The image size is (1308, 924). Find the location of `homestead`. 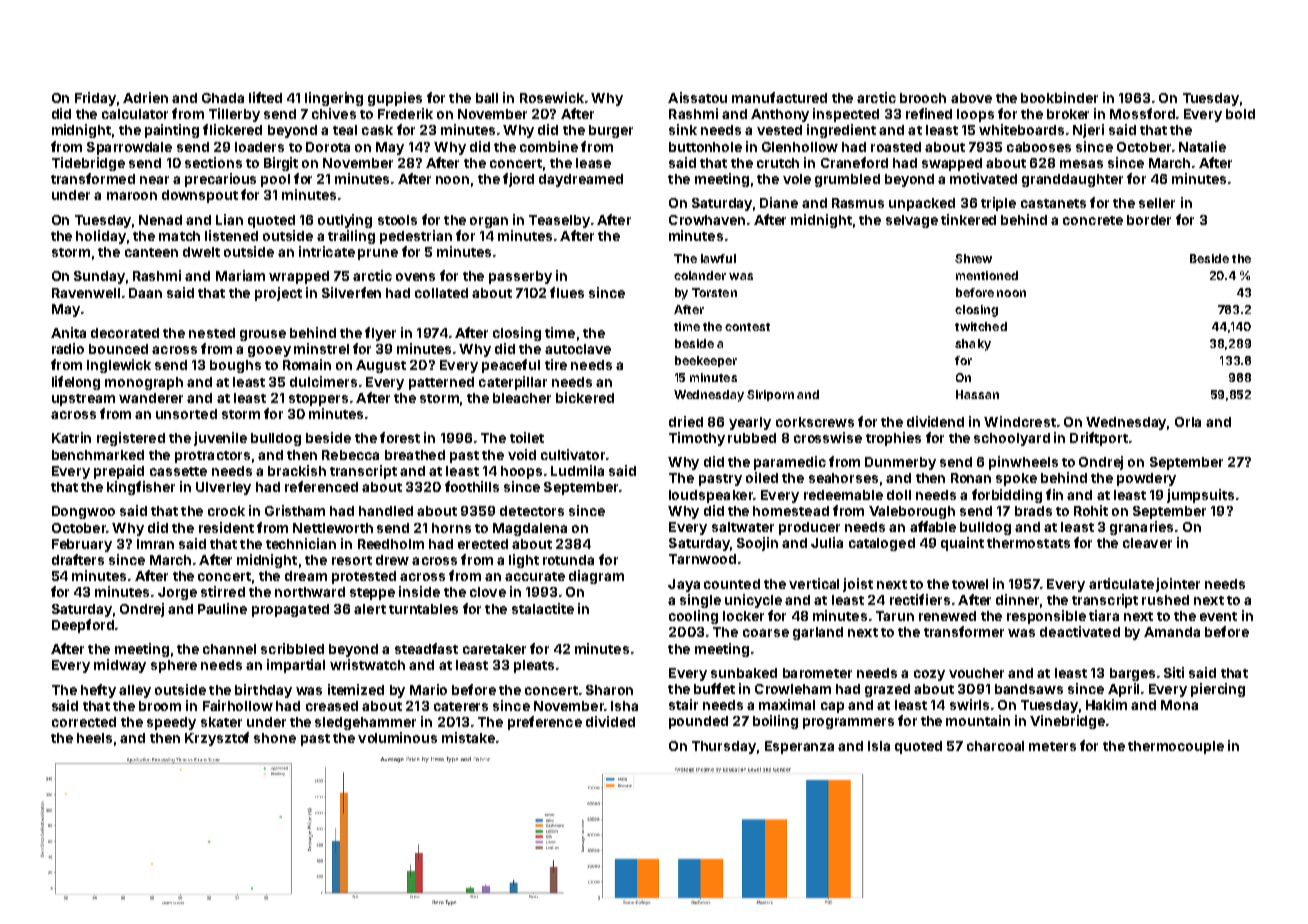

homestead is located at coordinates (791, 511).
